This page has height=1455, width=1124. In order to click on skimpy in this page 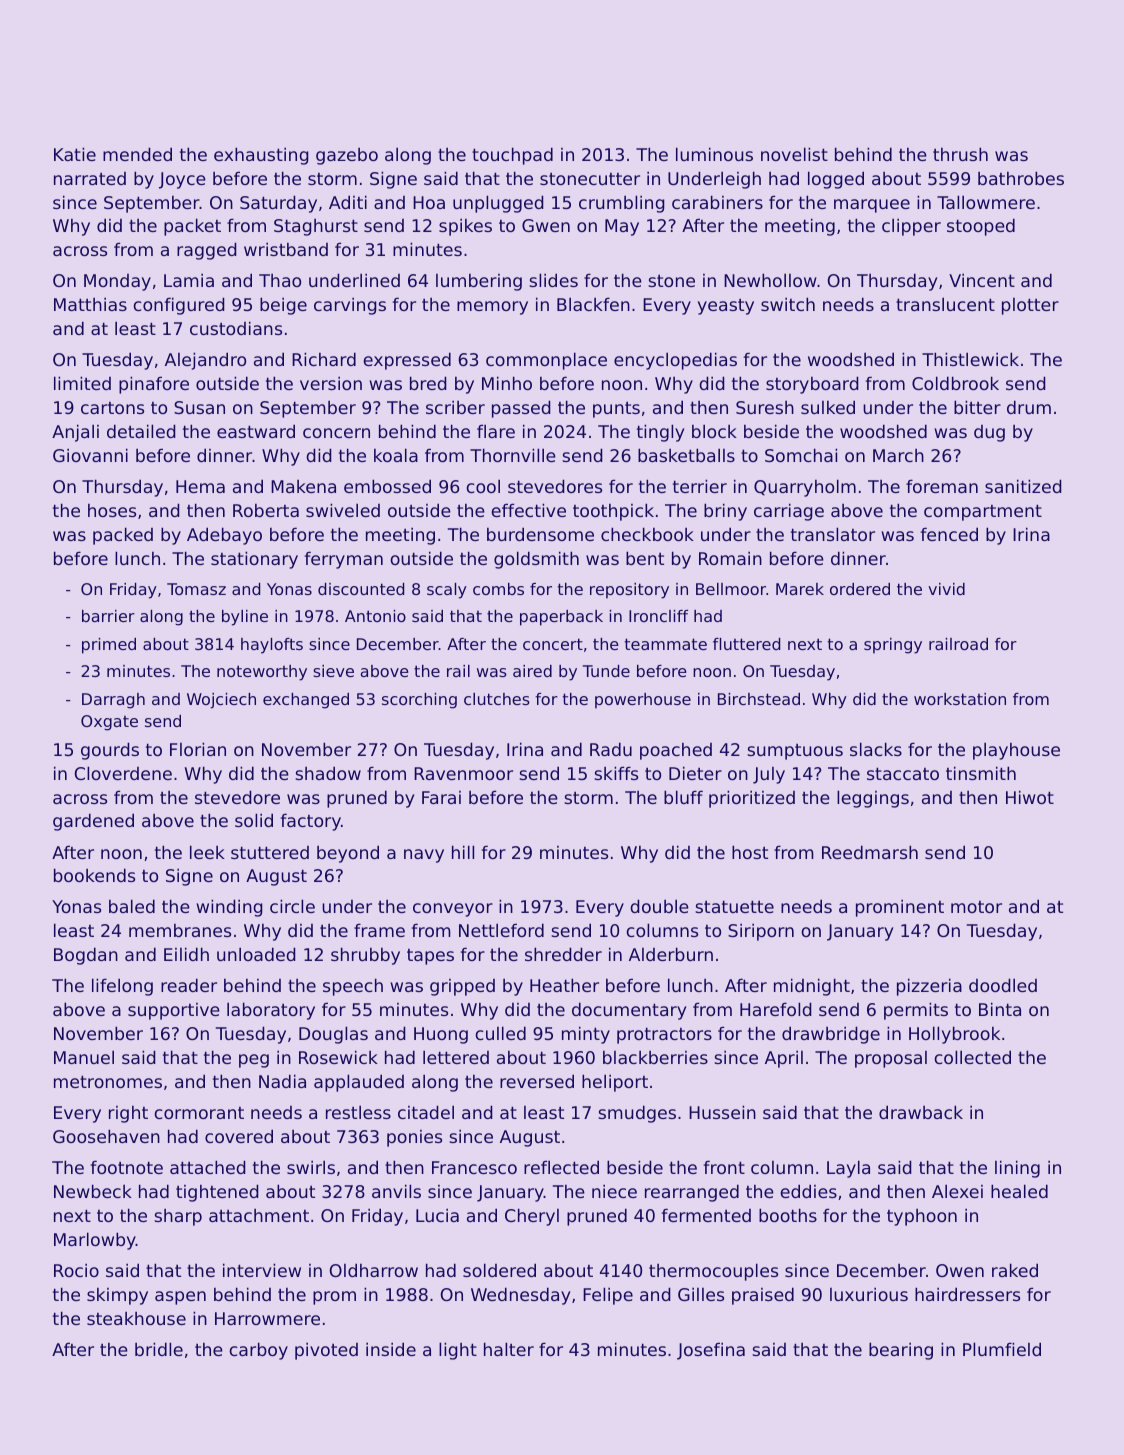, I will do `click(117, 1296)`.
